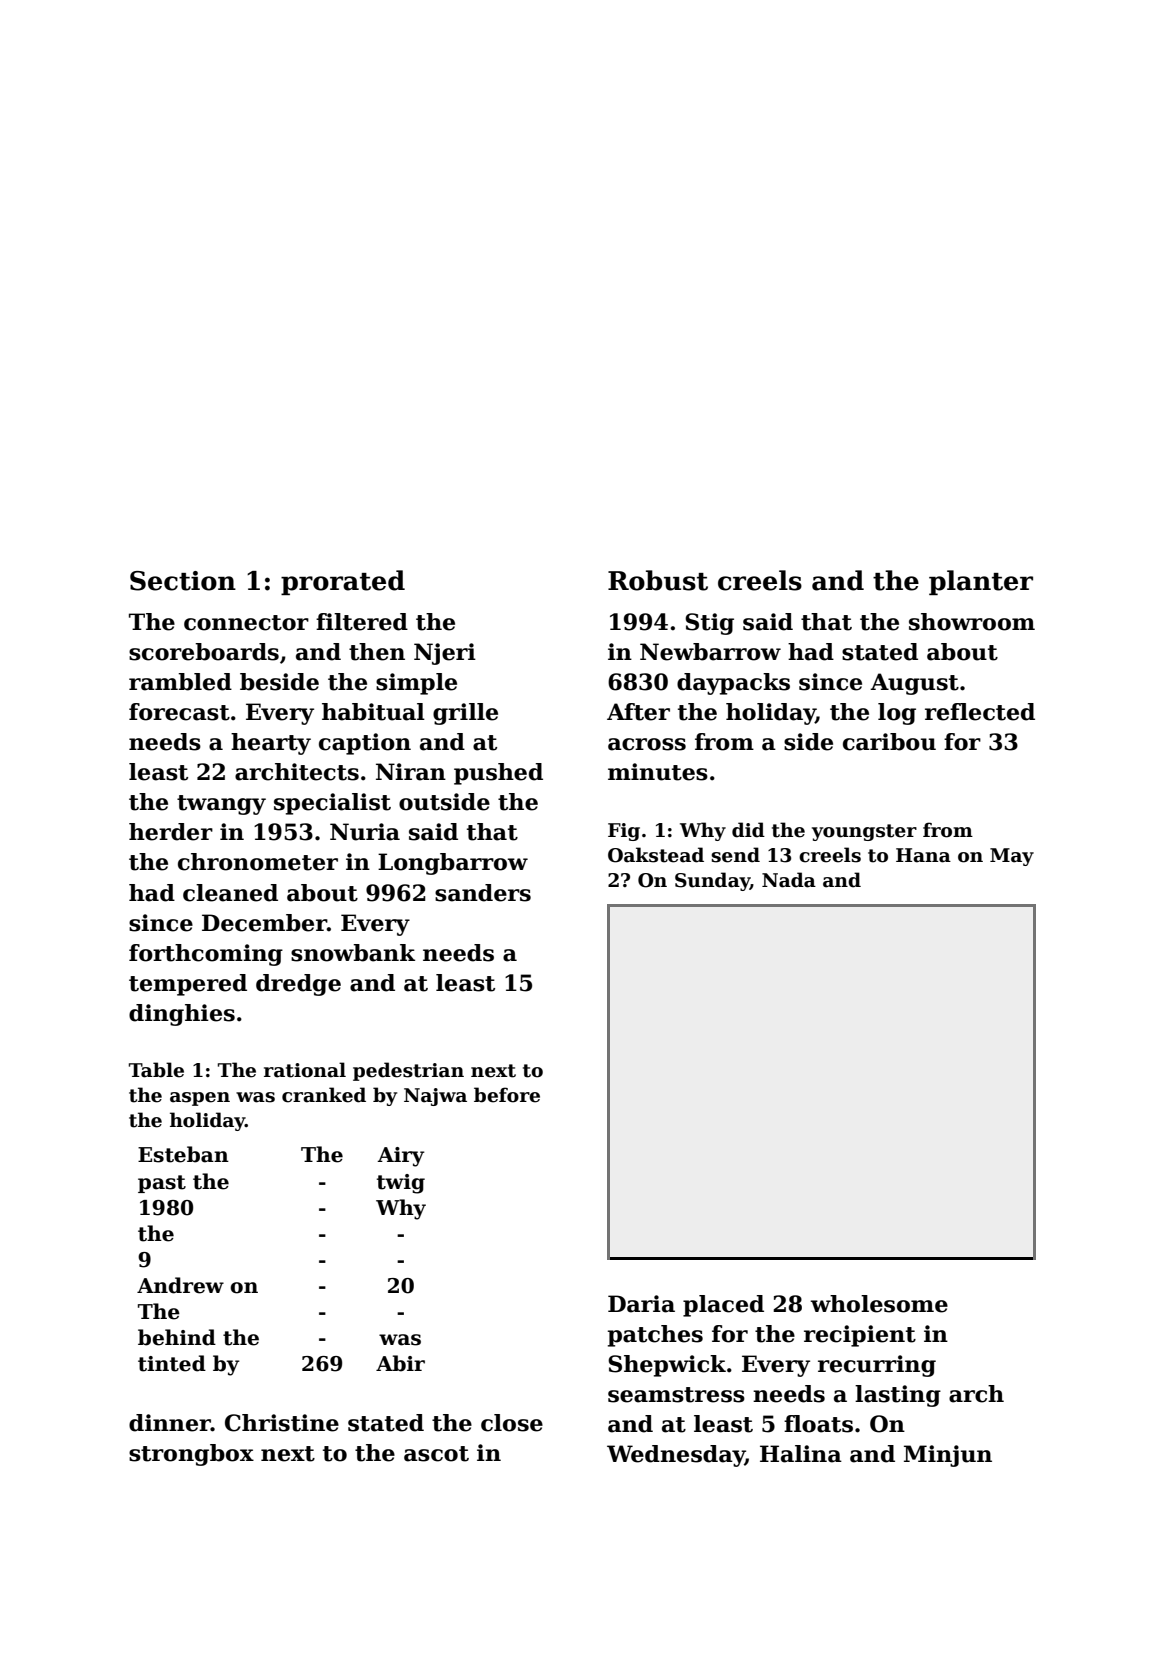 This screenshot has width=1165, height=1654. Describe the element at coordinates (180, 1285) in the screenshot. I see `Andrew` at that location.
